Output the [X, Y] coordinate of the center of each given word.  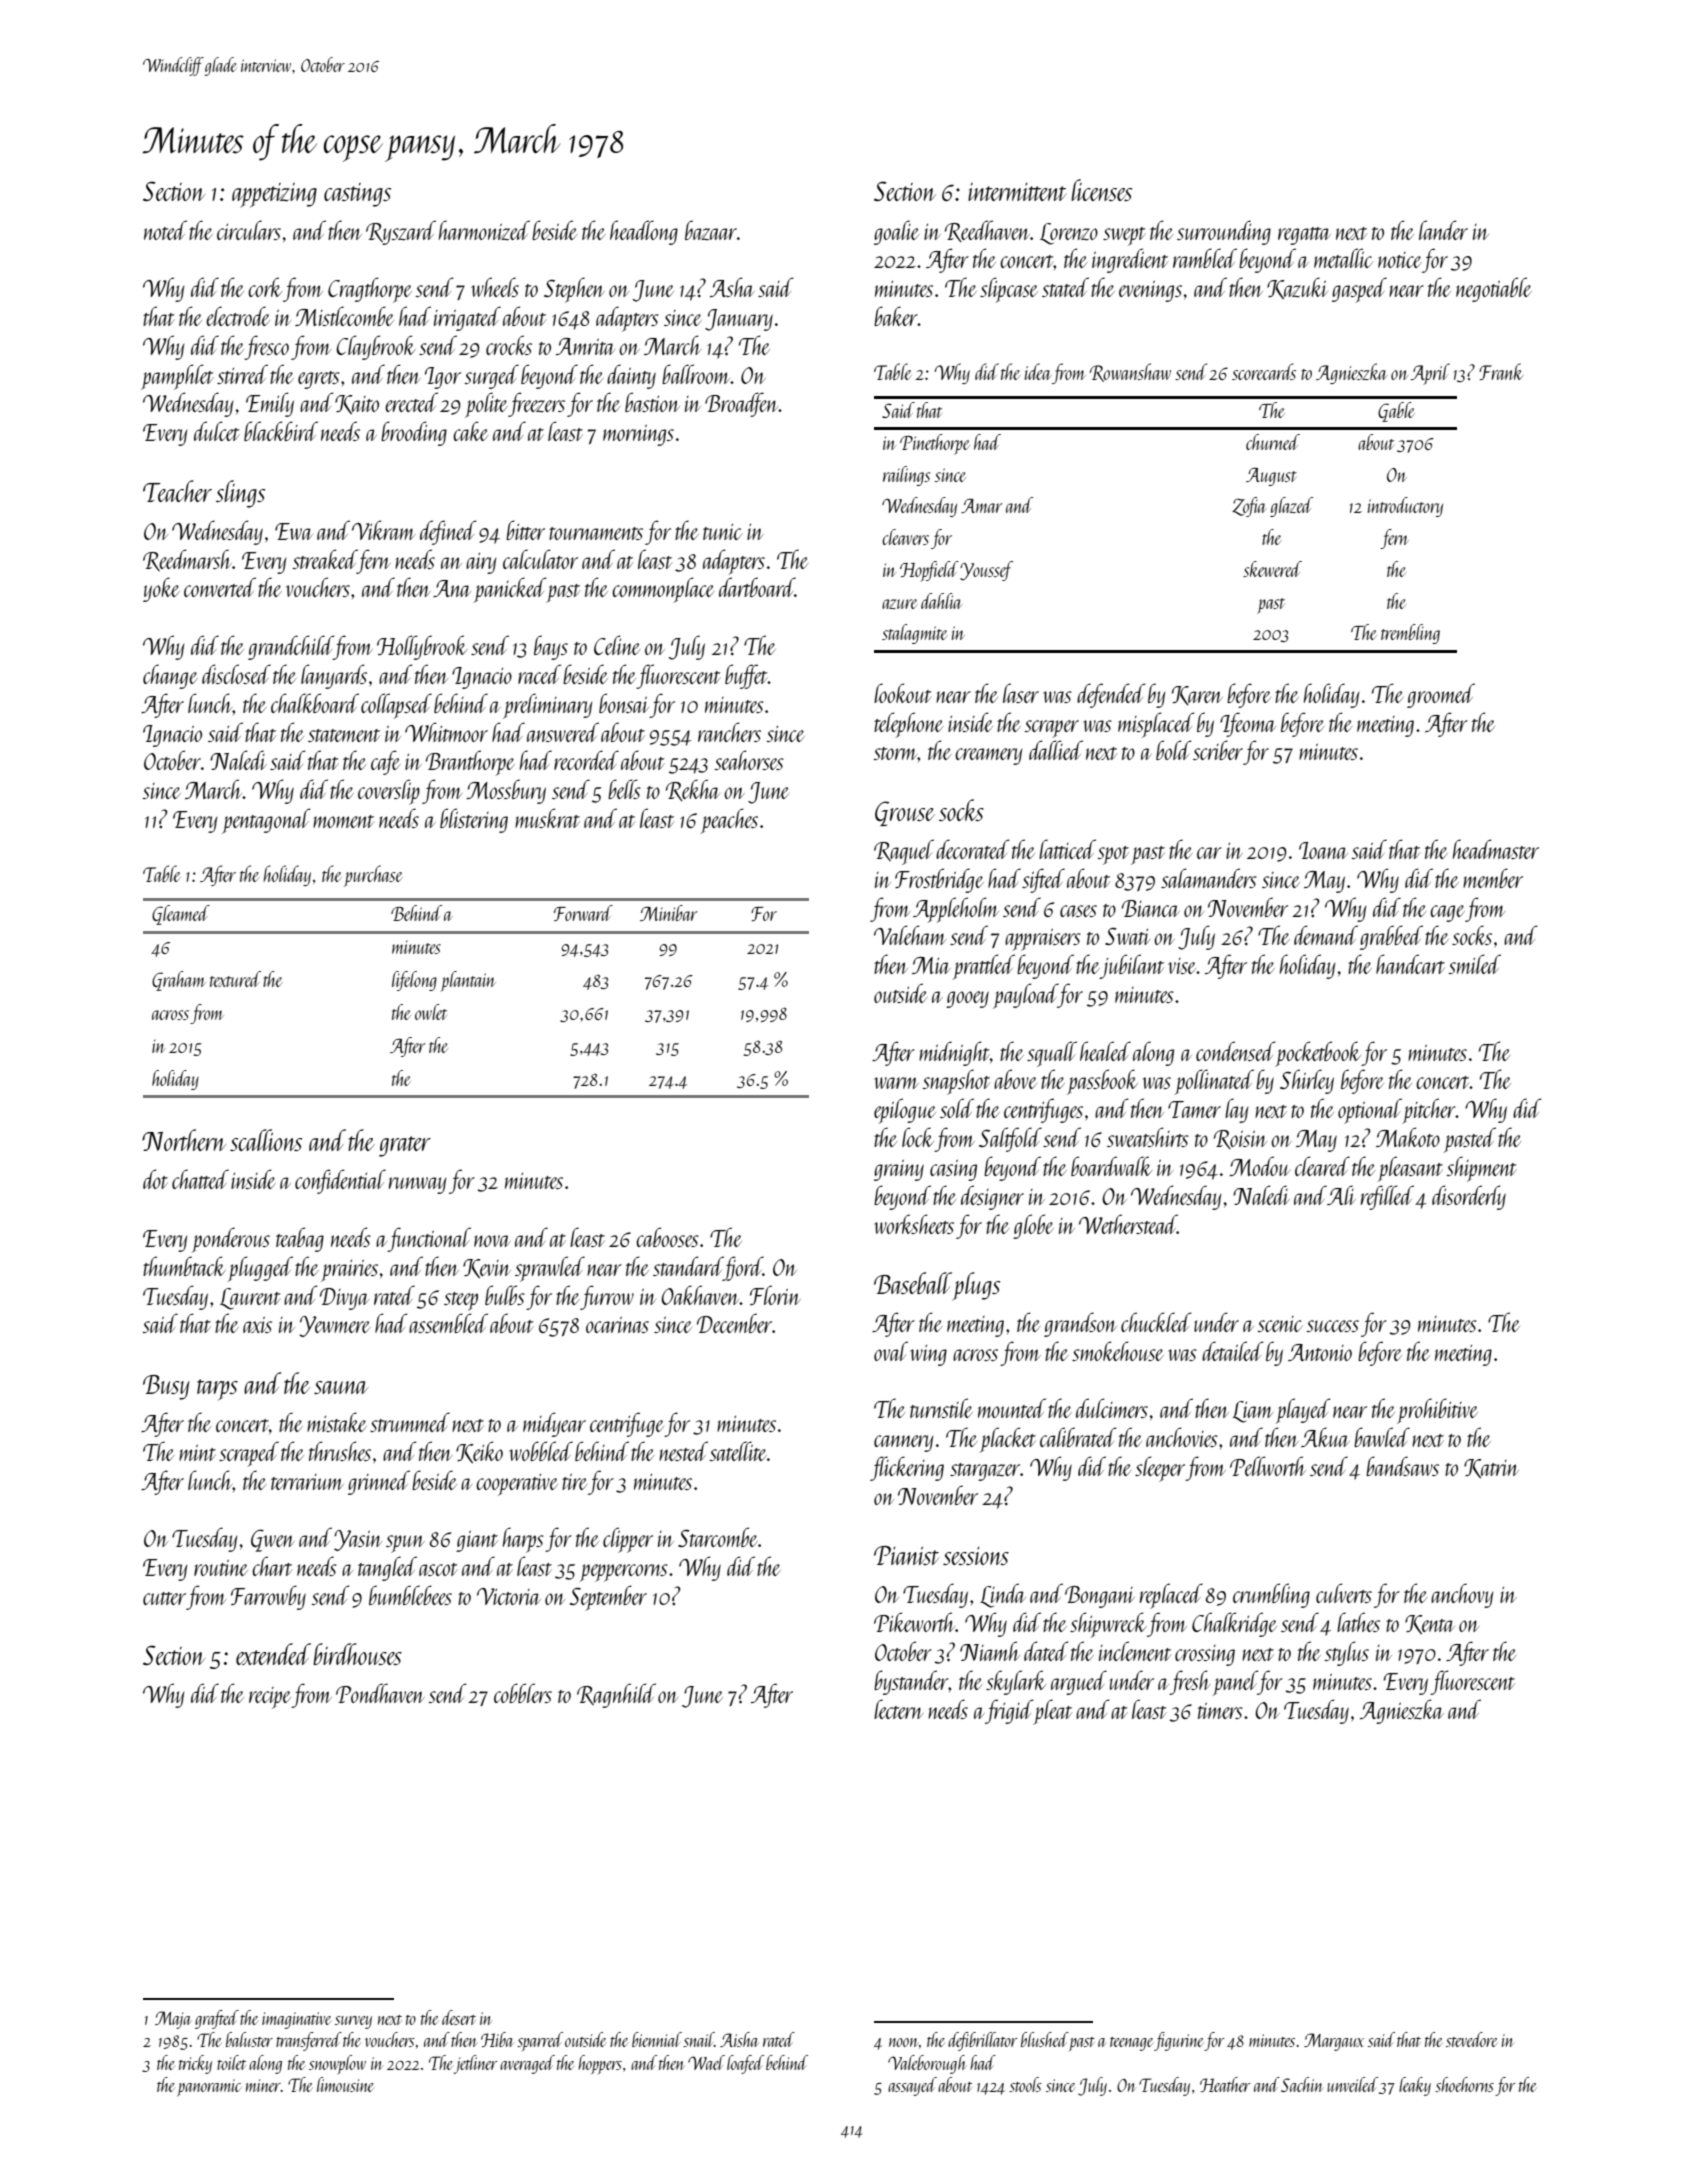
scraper [1051, 729]
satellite [738, 1451]
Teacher [177, 491]
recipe [270, 1698]
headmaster [1496, 849]
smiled [1474, 964]
